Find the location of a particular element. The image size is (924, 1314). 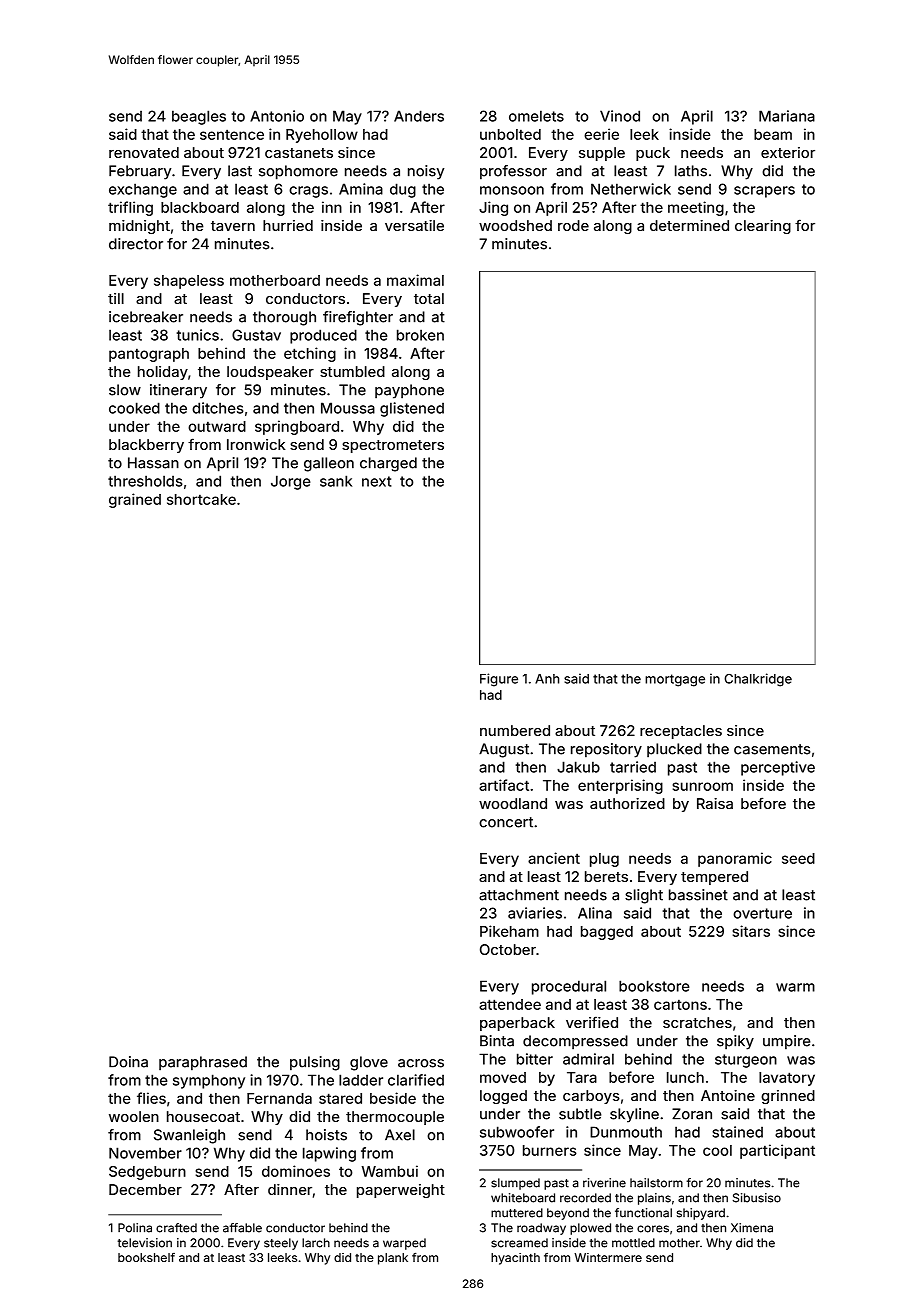

crafted is located at coordinates (176, 1228).
